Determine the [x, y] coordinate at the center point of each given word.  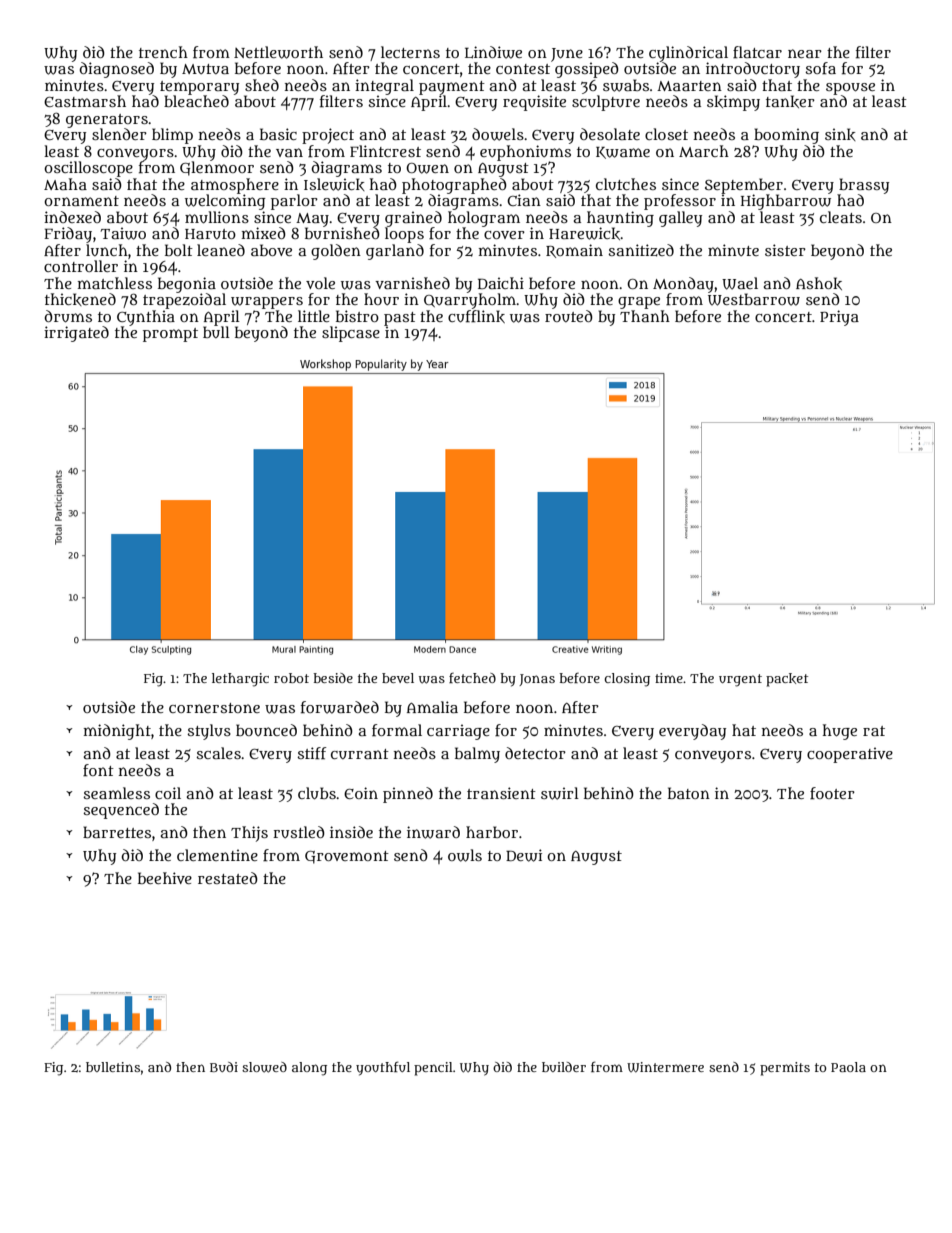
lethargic [240, 680]
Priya [839, 318]
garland [395, 252]
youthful [383, 1068]
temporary [199, 88]
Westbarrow [754, 299]
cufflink [476, 316]
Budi [224, 1067]
